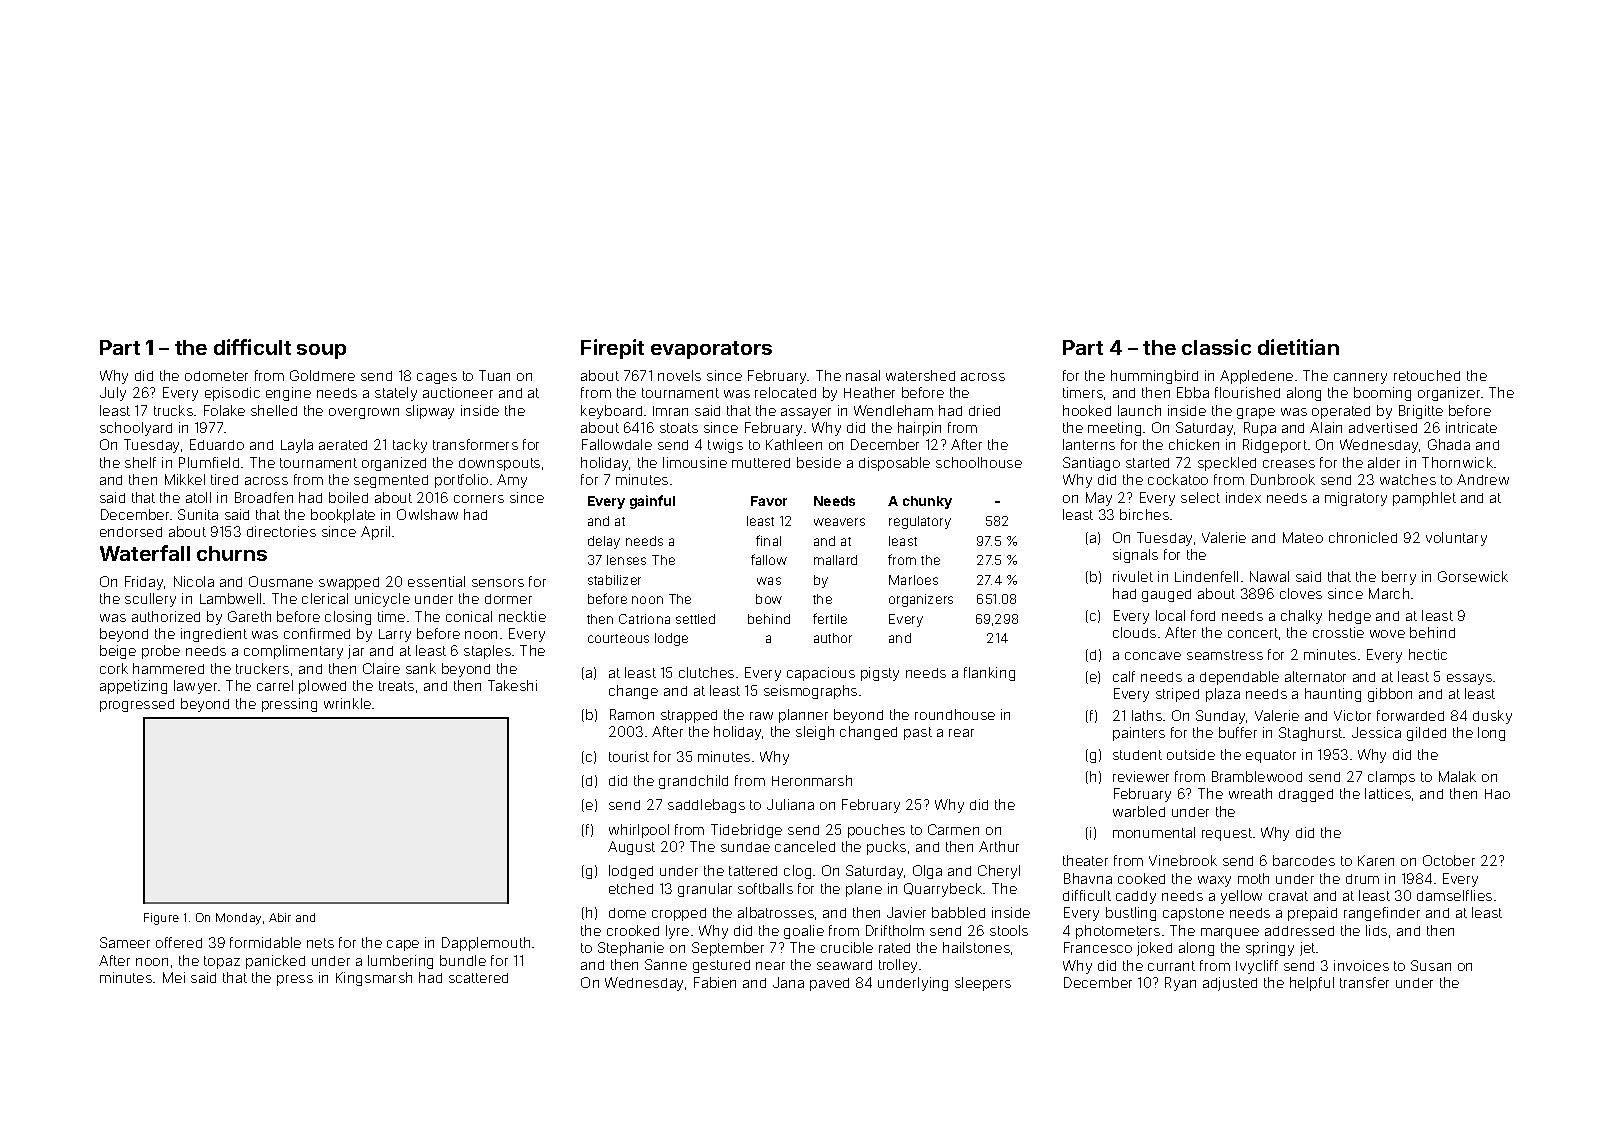  Describe the element at coordinates (1421, 412) in the screenshot. I see `Brigitte` at that location.
